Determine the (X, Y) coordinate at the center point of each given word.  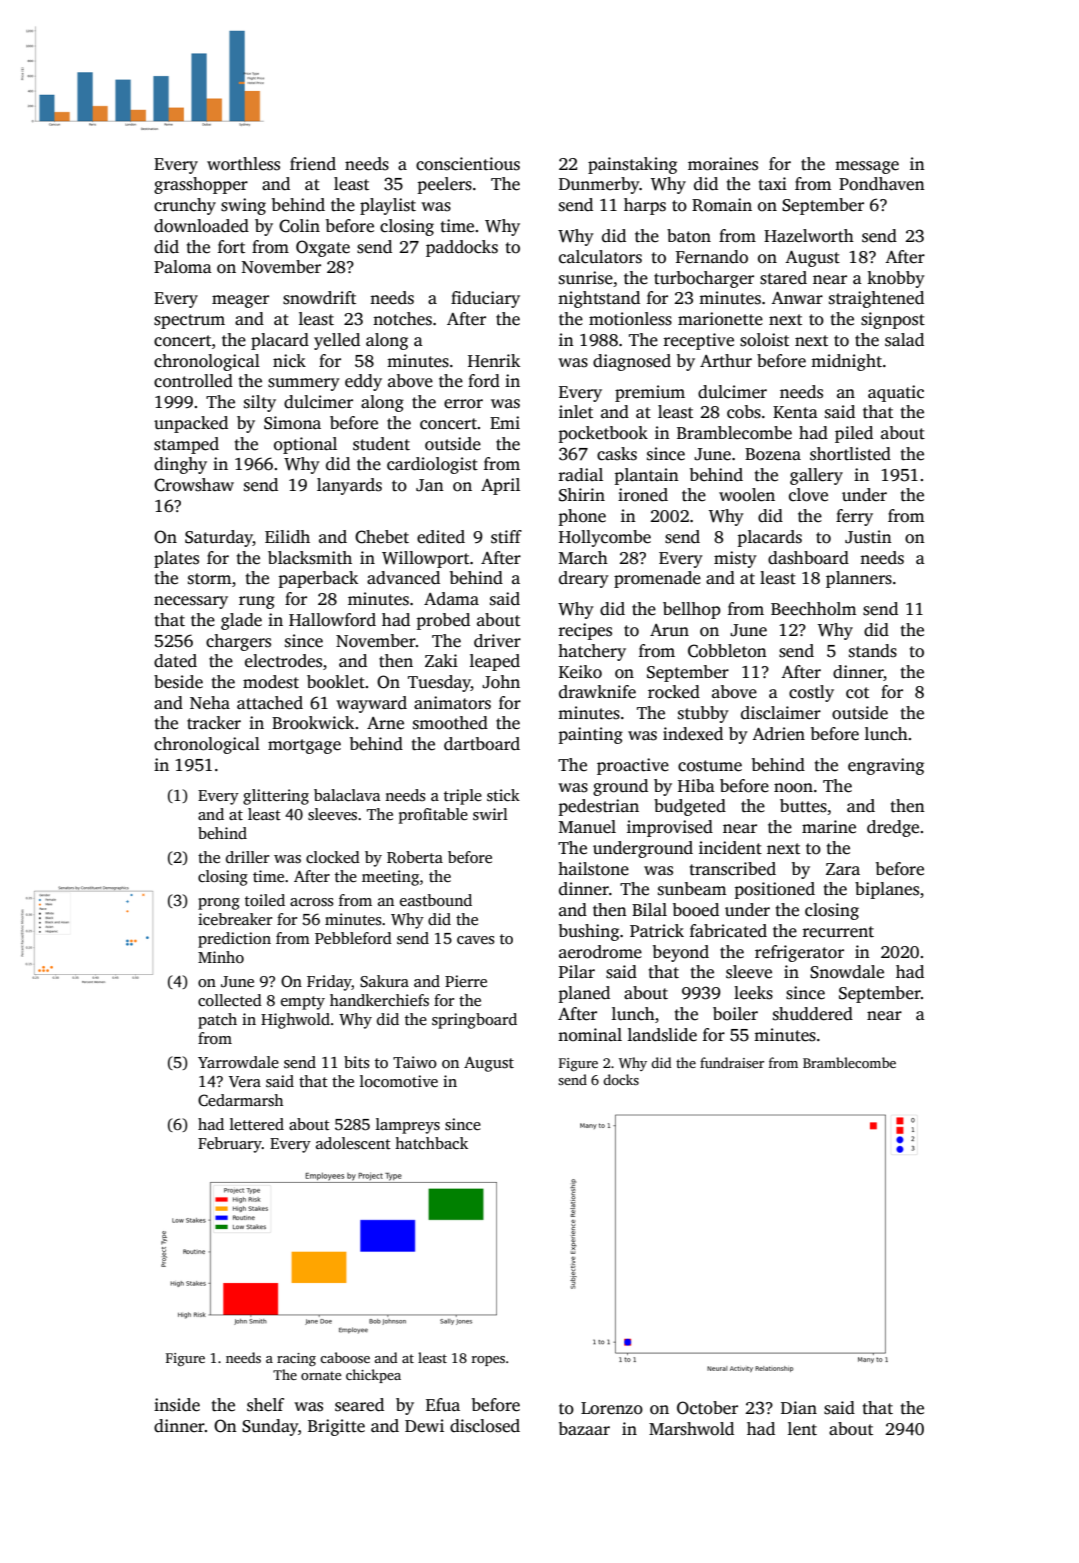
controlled (193, 381)
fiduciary (485, 299)
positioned (775, 890)
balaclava (347, 795)
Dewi (424, 1426)
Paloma (183, 267)
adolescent (353, 1143)
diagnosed (632, 362)
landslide (662, 1035)
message (867, 167)
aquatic (896, 393)
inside (177, 1405)
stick (503, 795)
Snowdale (847, 972)
